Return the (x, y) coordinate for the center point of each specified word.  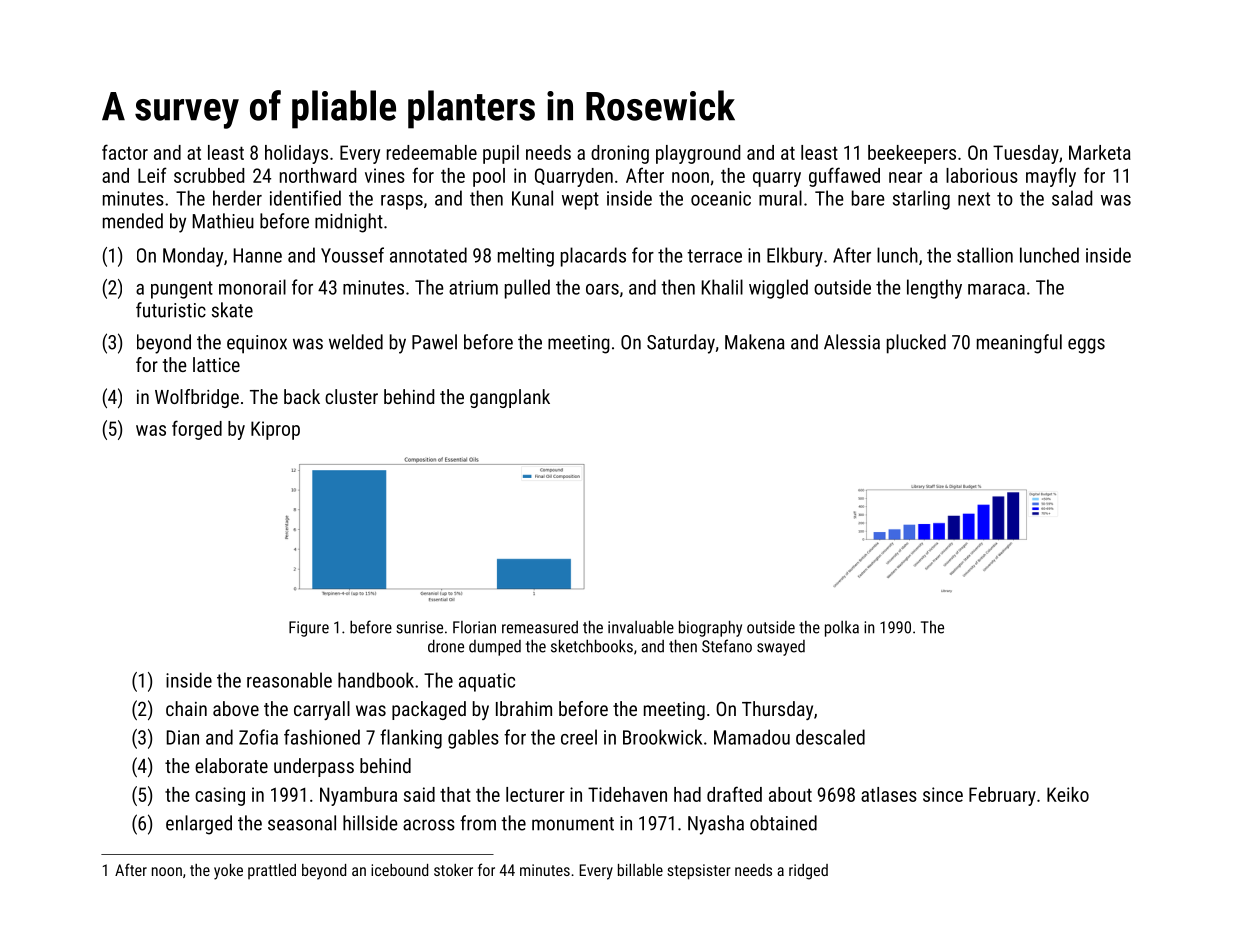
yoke (228, 872)
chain (186, 708)
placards (593, 257)
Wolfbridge (197, 398)
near (905, 177)
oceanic (721, 198)
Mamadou (752, 737)
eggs (1086, 346)
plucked (916, 344)
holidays (296, 154)
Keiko (1068, 794)
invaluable (641, 627)
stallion (985, 255)
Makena (755, 342)
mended (133, 221)
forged (197, 430)
